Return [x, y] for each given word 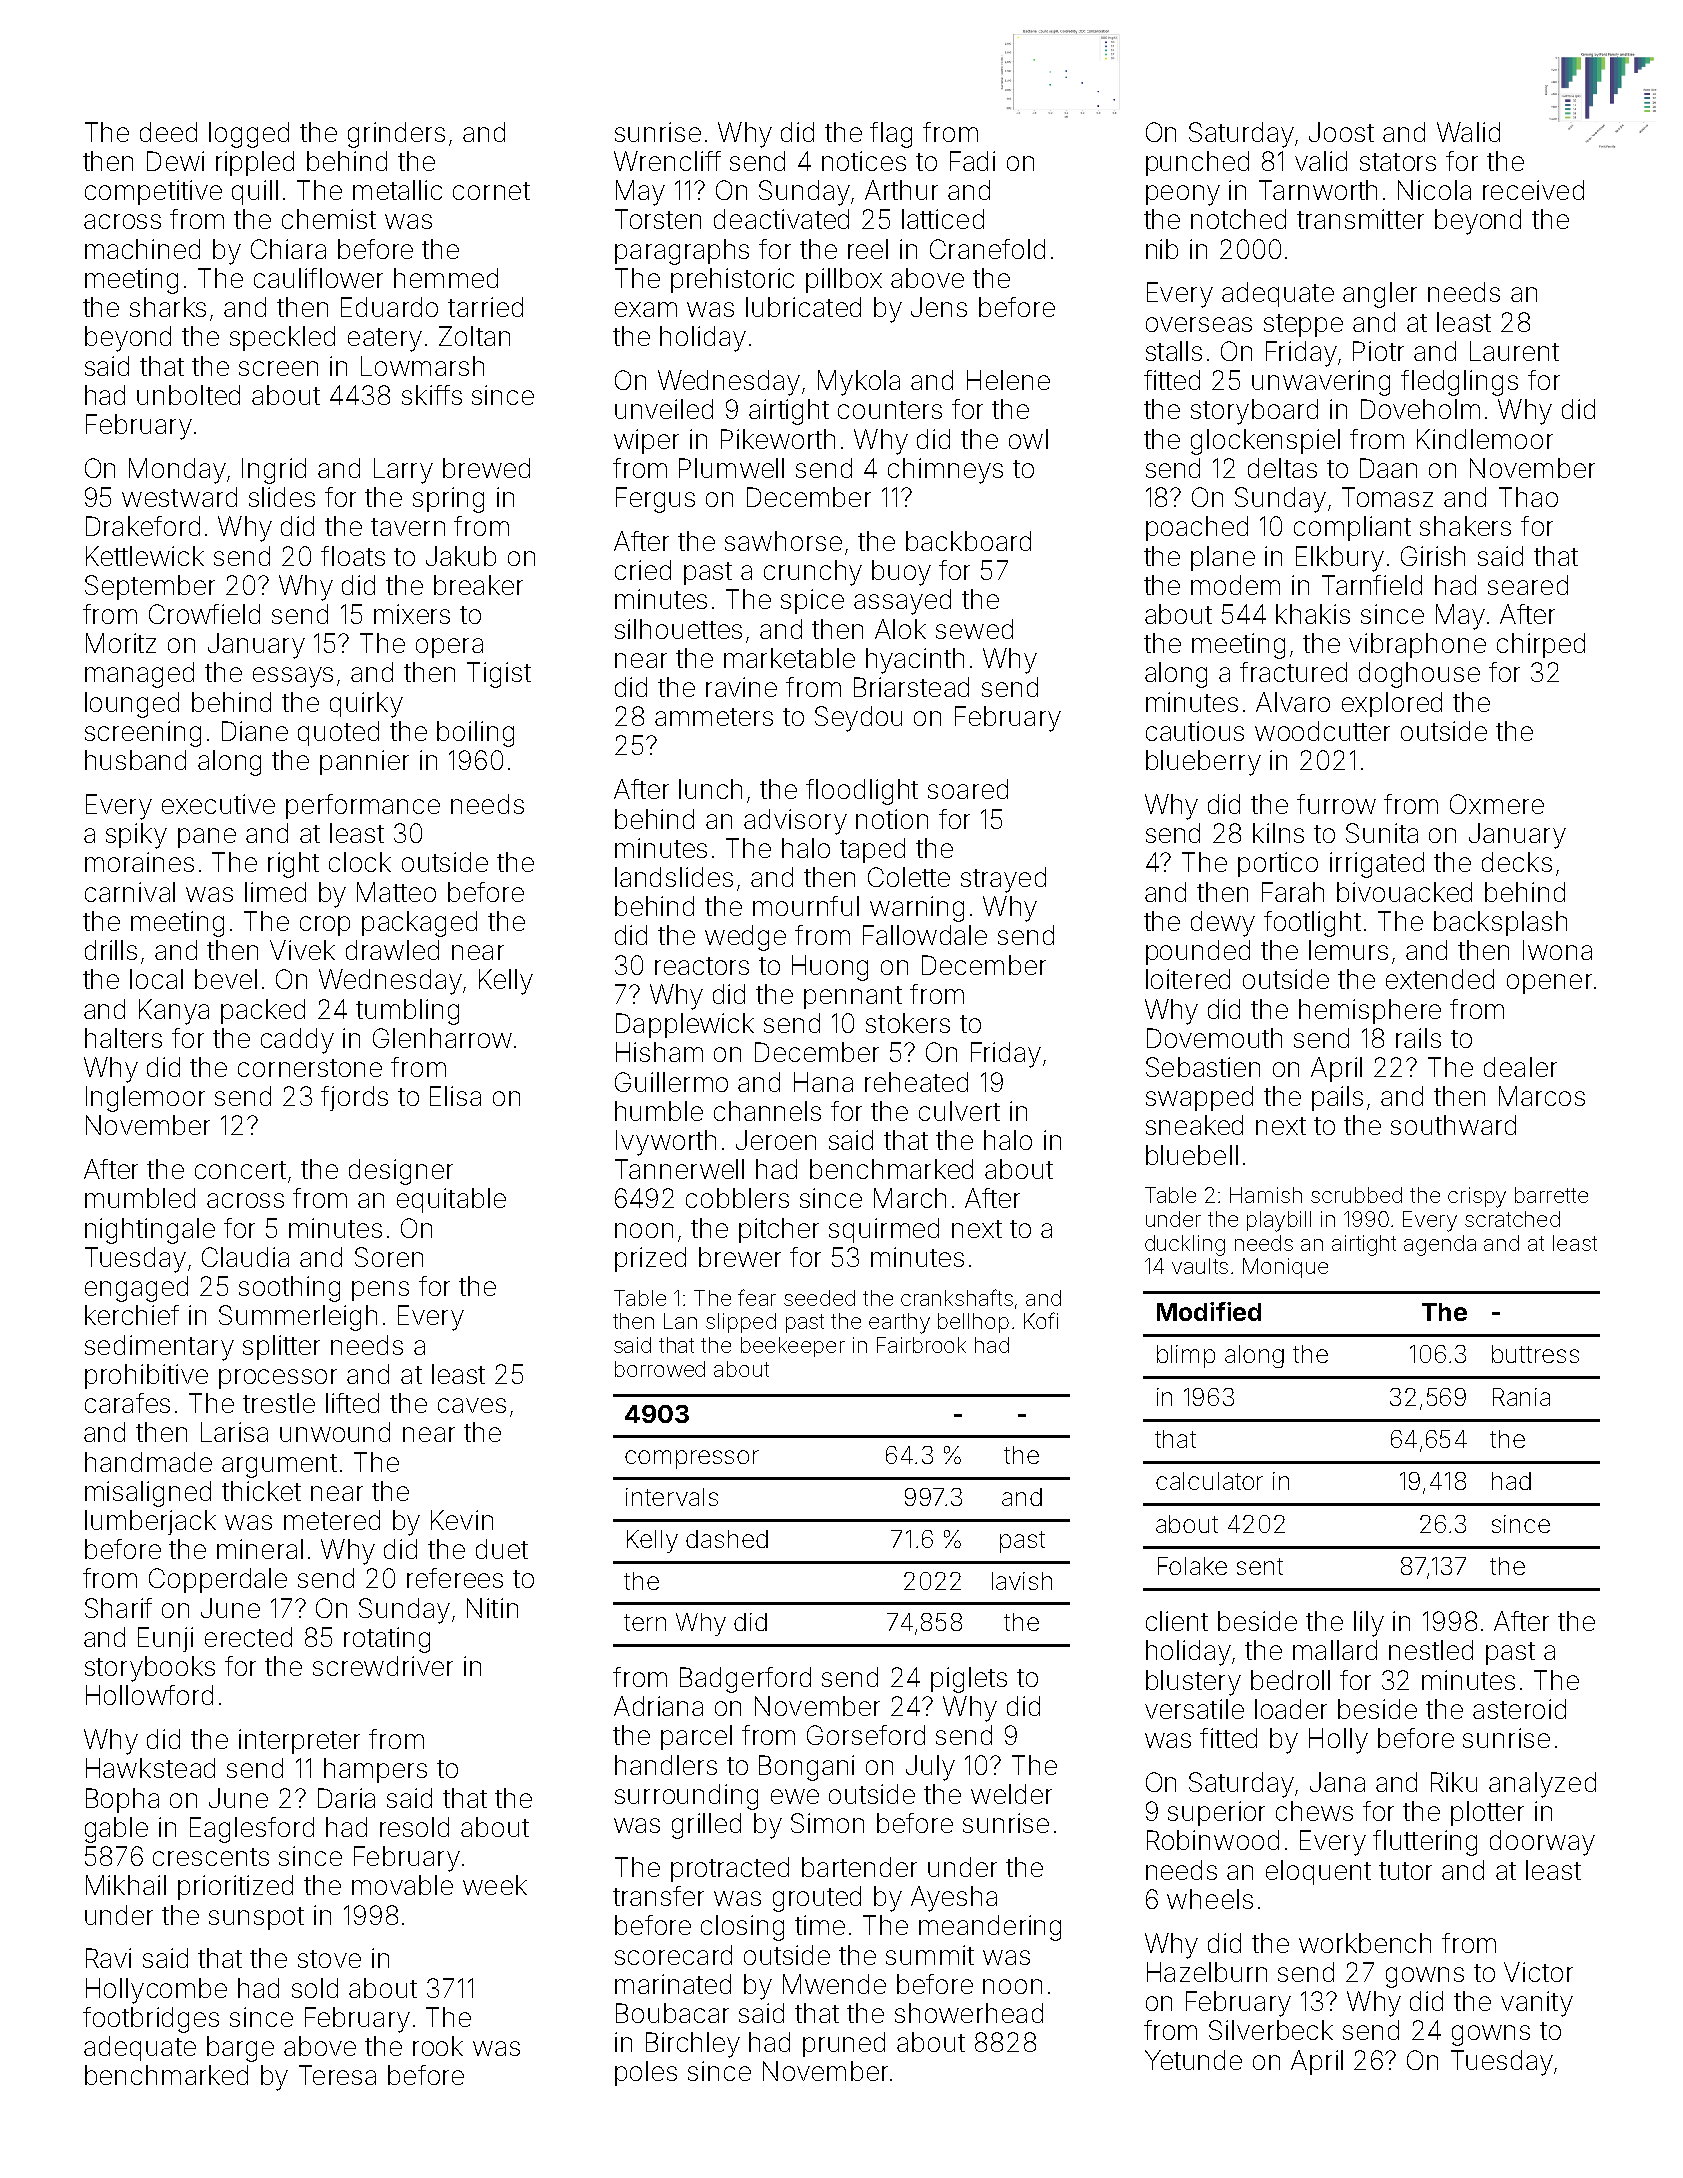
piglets [969, 1680]
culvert [959, 1111]
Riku [1454, 1782]
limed [275, 892]
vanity [1537, 2004]
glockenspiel [1265, 442]
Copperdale [218, 1580]
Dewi [175, 161]
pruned [844, 2044]
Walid [1468, 132]
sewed [974, 629]
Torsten [658, 219]
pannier [364, 762]
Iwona [1557, 950]
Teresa [337, 2075]
